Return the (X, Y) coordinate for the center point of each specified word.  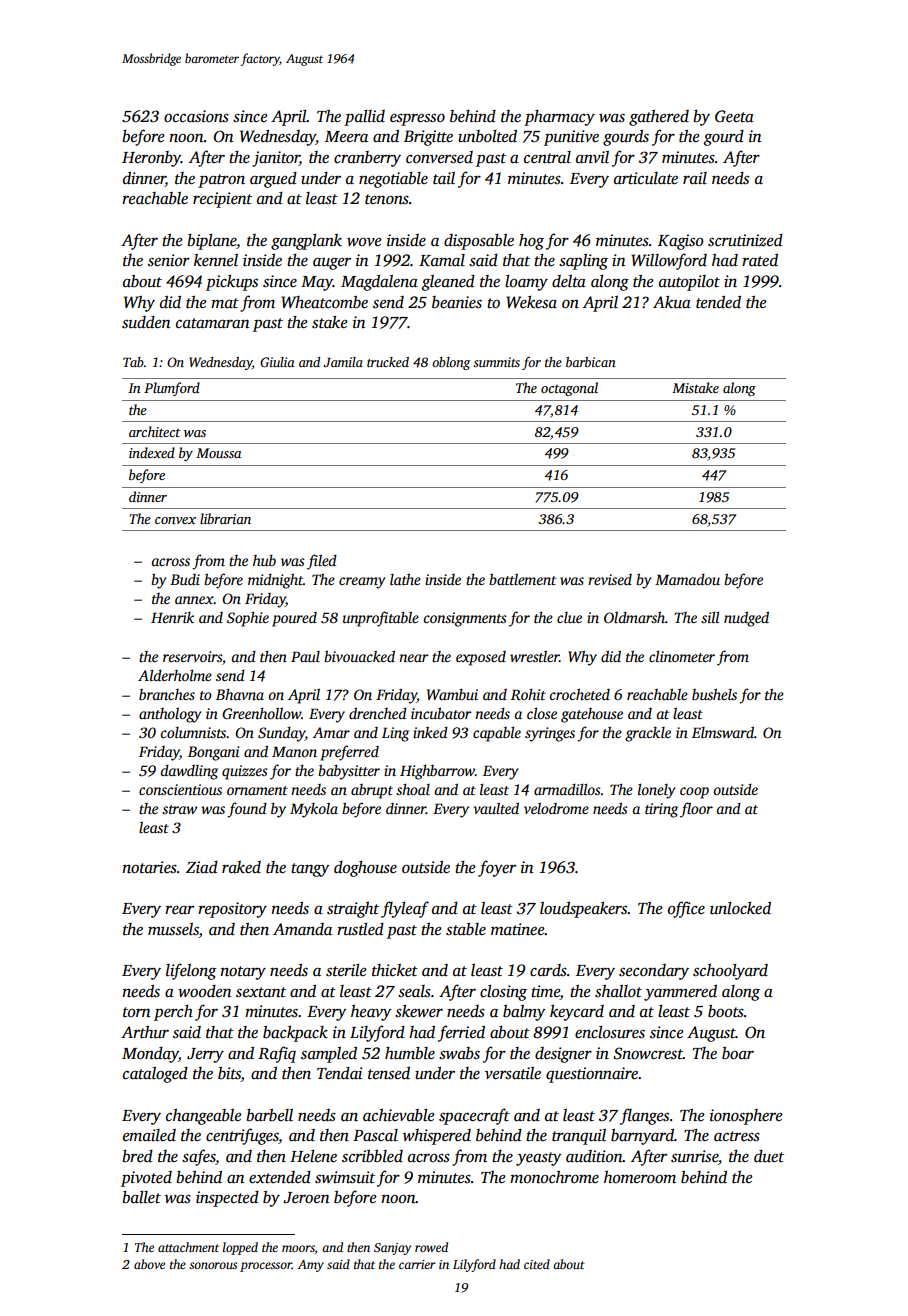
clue (569, 617)
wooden (205, 991)
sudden (146, 322)
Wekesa (531, 302)
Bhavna (240, 694)
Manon (294, 751)
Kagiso (680, 242)
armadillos (567, 789)
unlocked (740, 908)
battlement (522, 579)
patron (221, 181)
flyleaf (405, 909)
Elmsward (723, 732)
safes (199, 1157)
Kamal (442, 260)
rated (760, 260)
